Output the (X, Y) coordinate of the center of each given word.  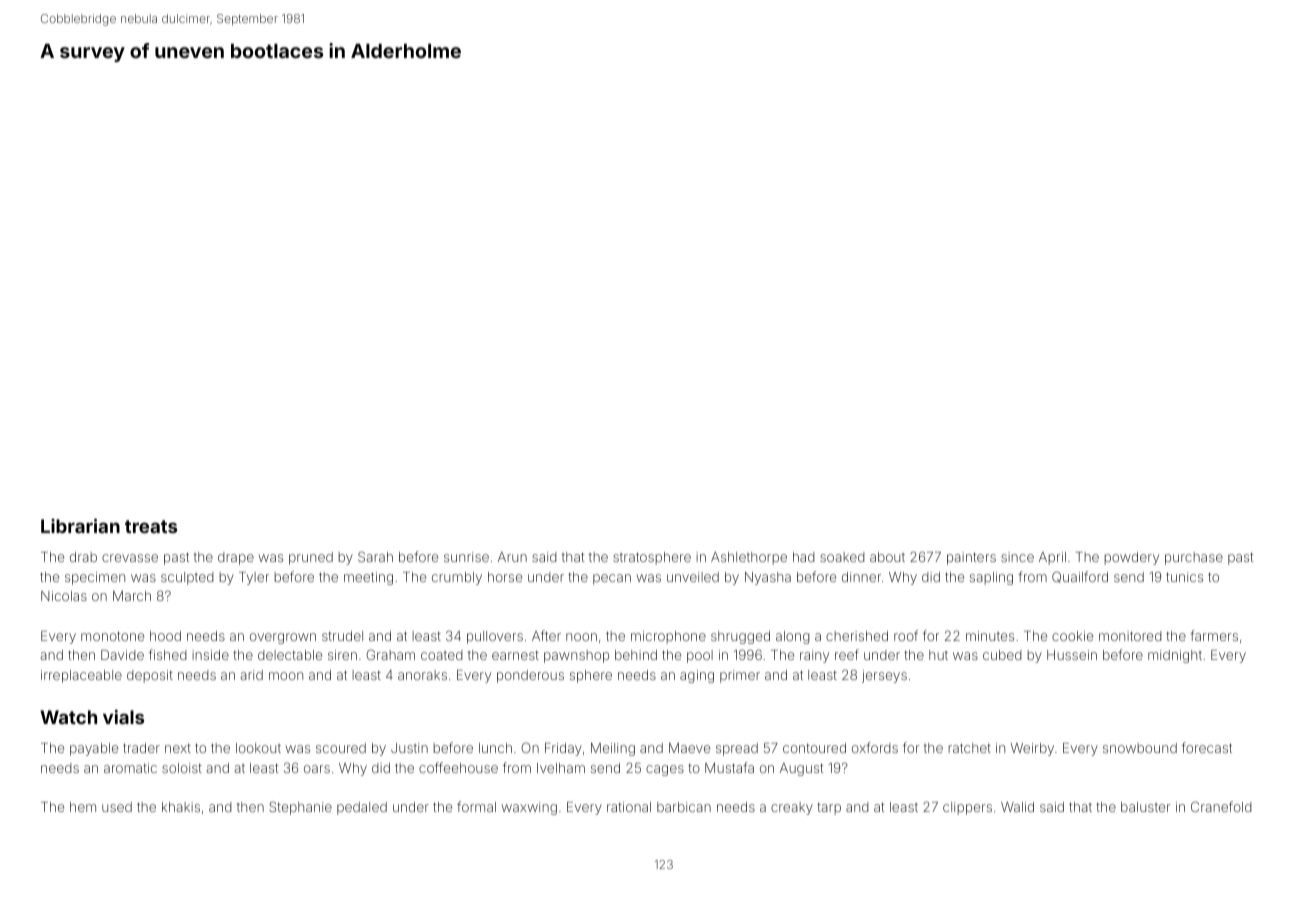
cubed (1002, 655)
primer (740, 676)
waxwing (529, 808)
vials (123, 717)
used (117, 807)
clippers (967, 808)
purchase (1194, 558)
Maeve (689, 748)
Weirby (1032, 749)
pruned (311, 558)
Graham (390, 654)
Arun (512, 557)
